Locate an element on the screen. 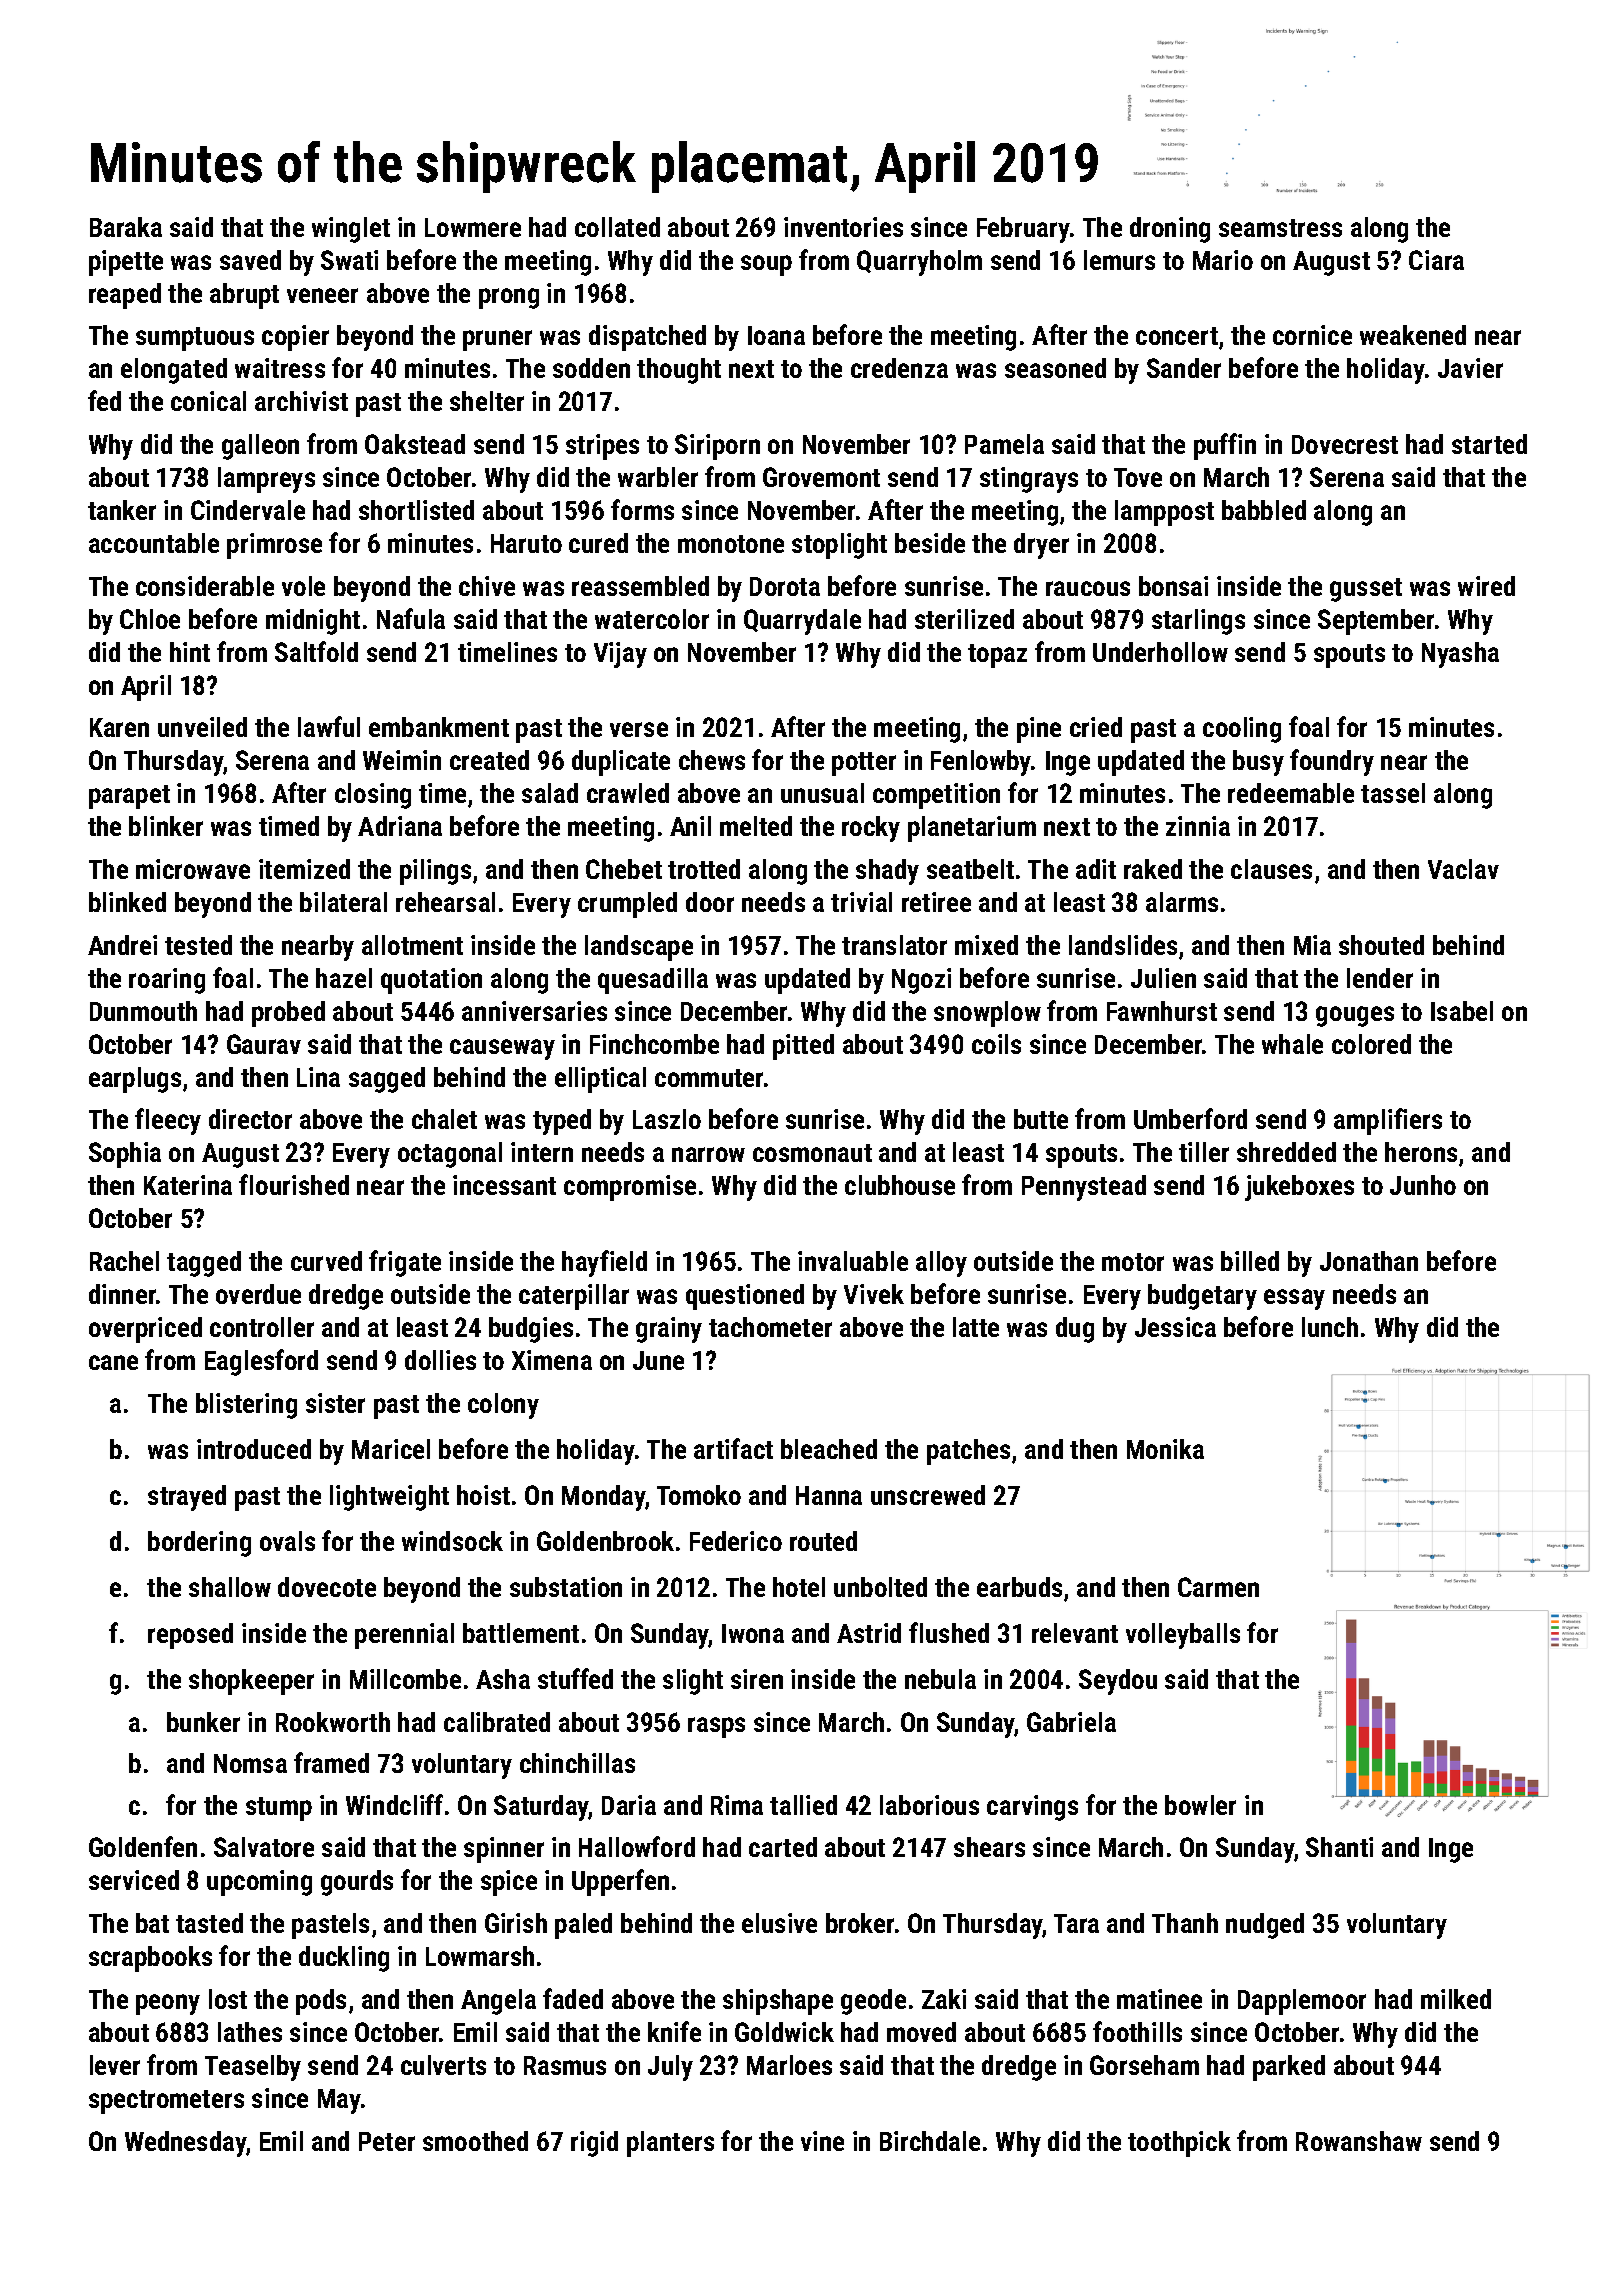  Vaclav is located at coordinates (1463, 869).
